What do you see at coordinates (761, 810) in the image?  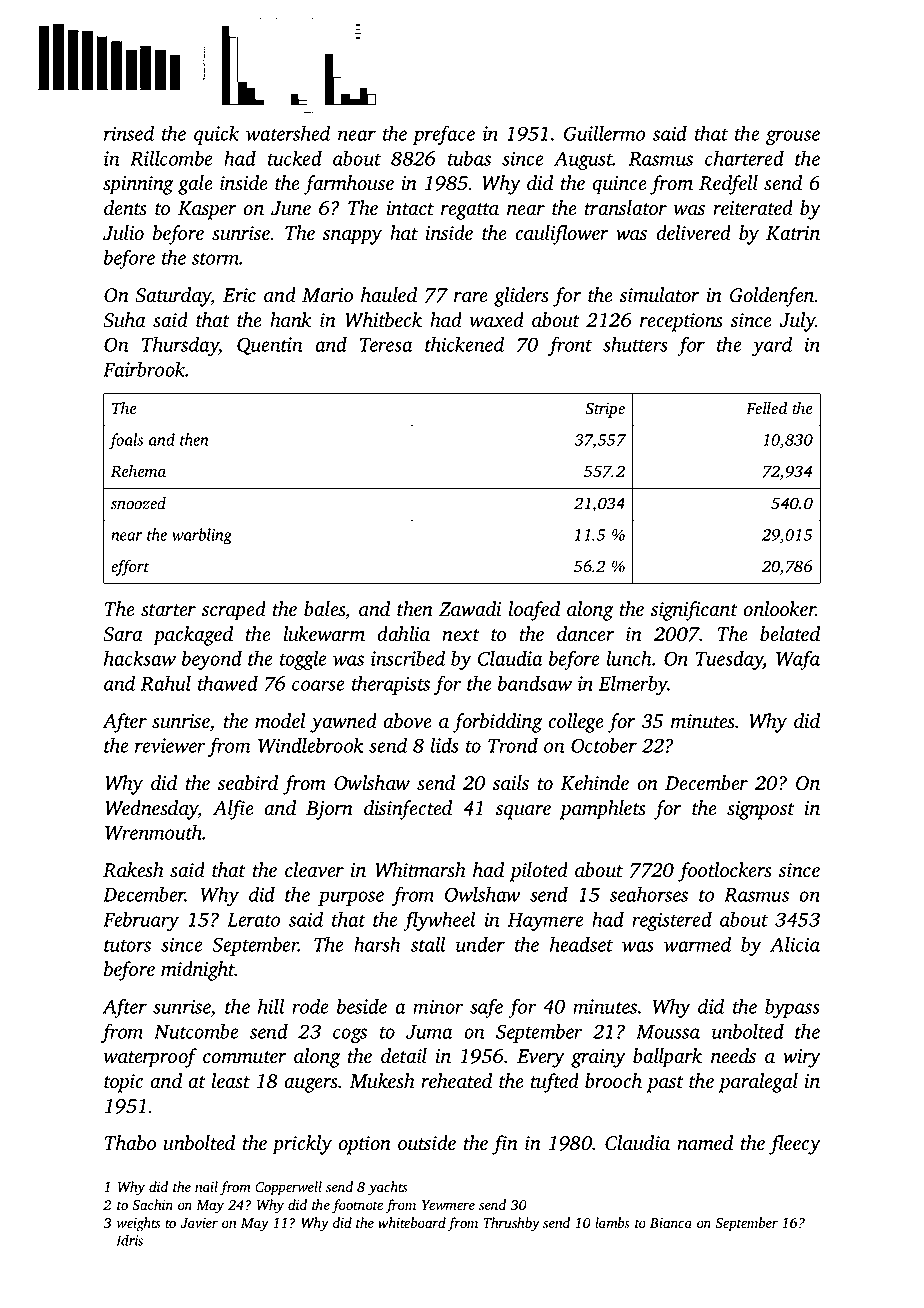 I see `signpost` at bounding box center [761, 810].
